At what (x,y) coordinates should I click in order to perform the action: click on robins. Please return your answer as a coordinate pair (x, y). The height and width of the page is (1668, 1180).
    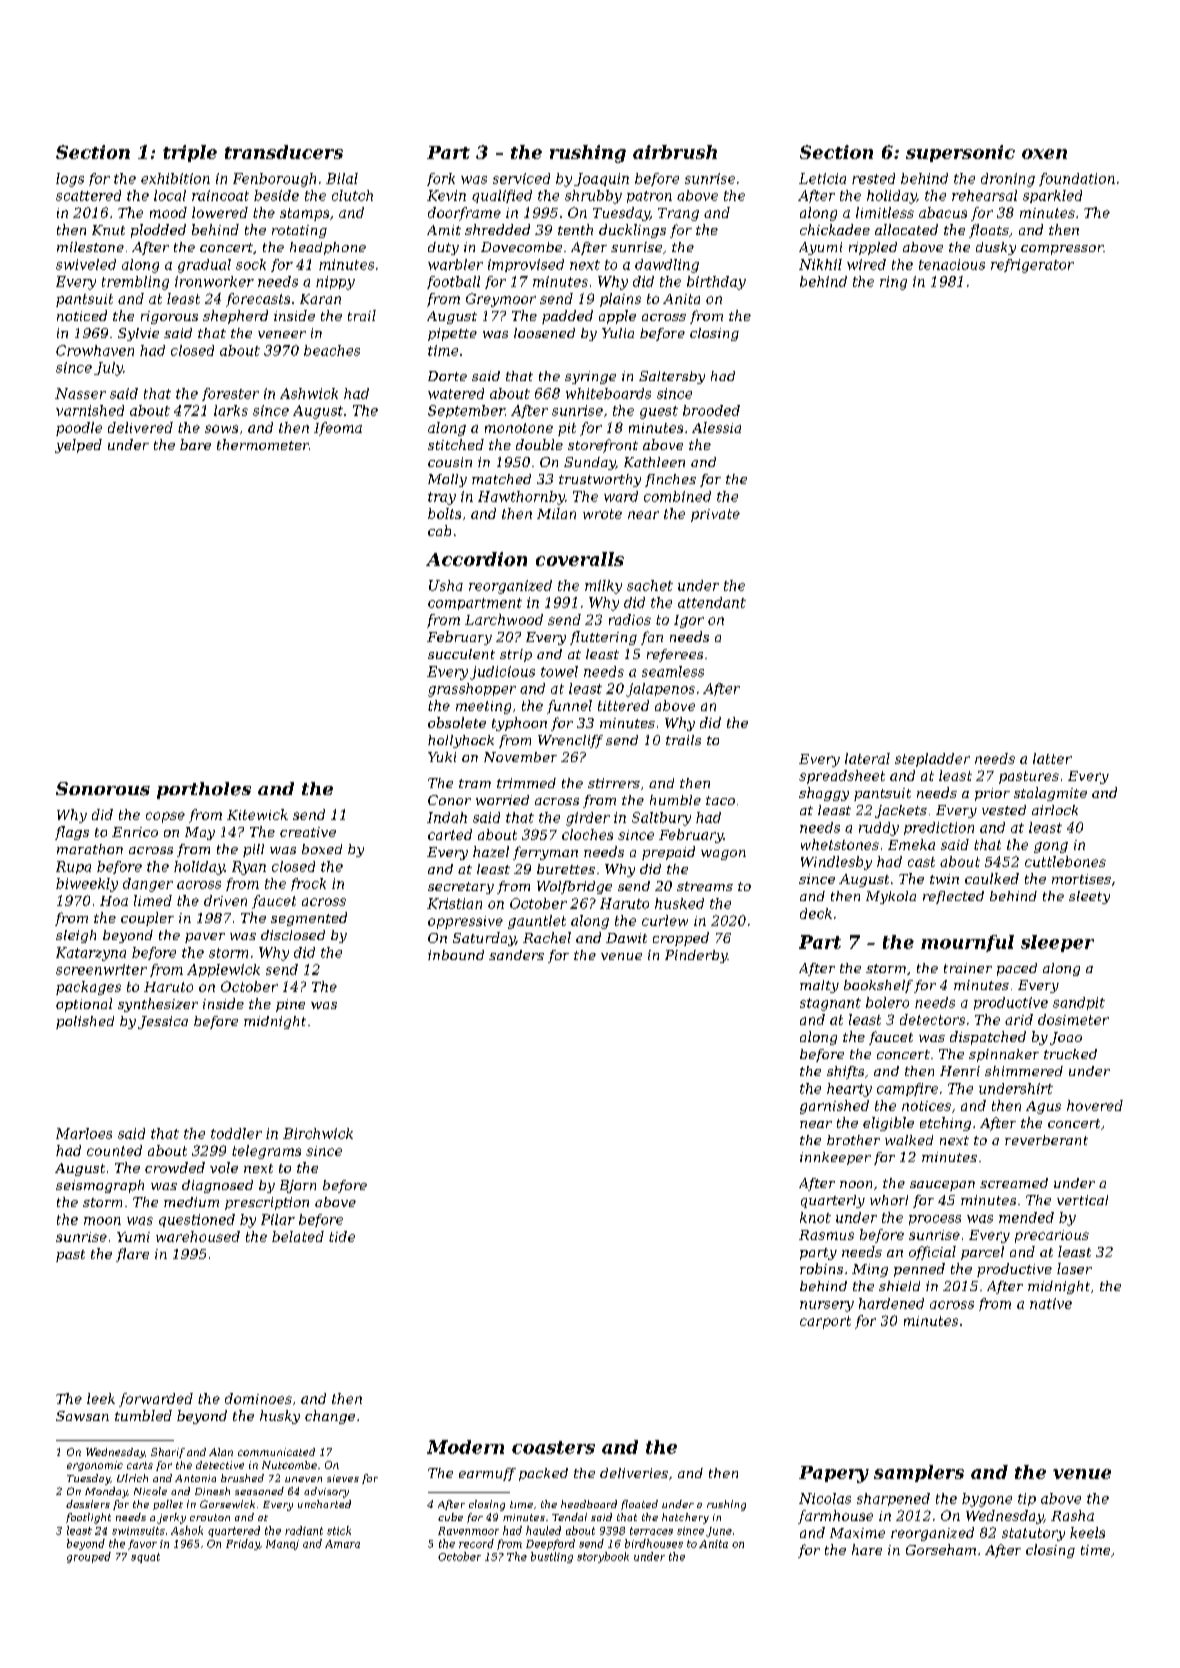
    Looking at the image, I should click on (821, 1268).
